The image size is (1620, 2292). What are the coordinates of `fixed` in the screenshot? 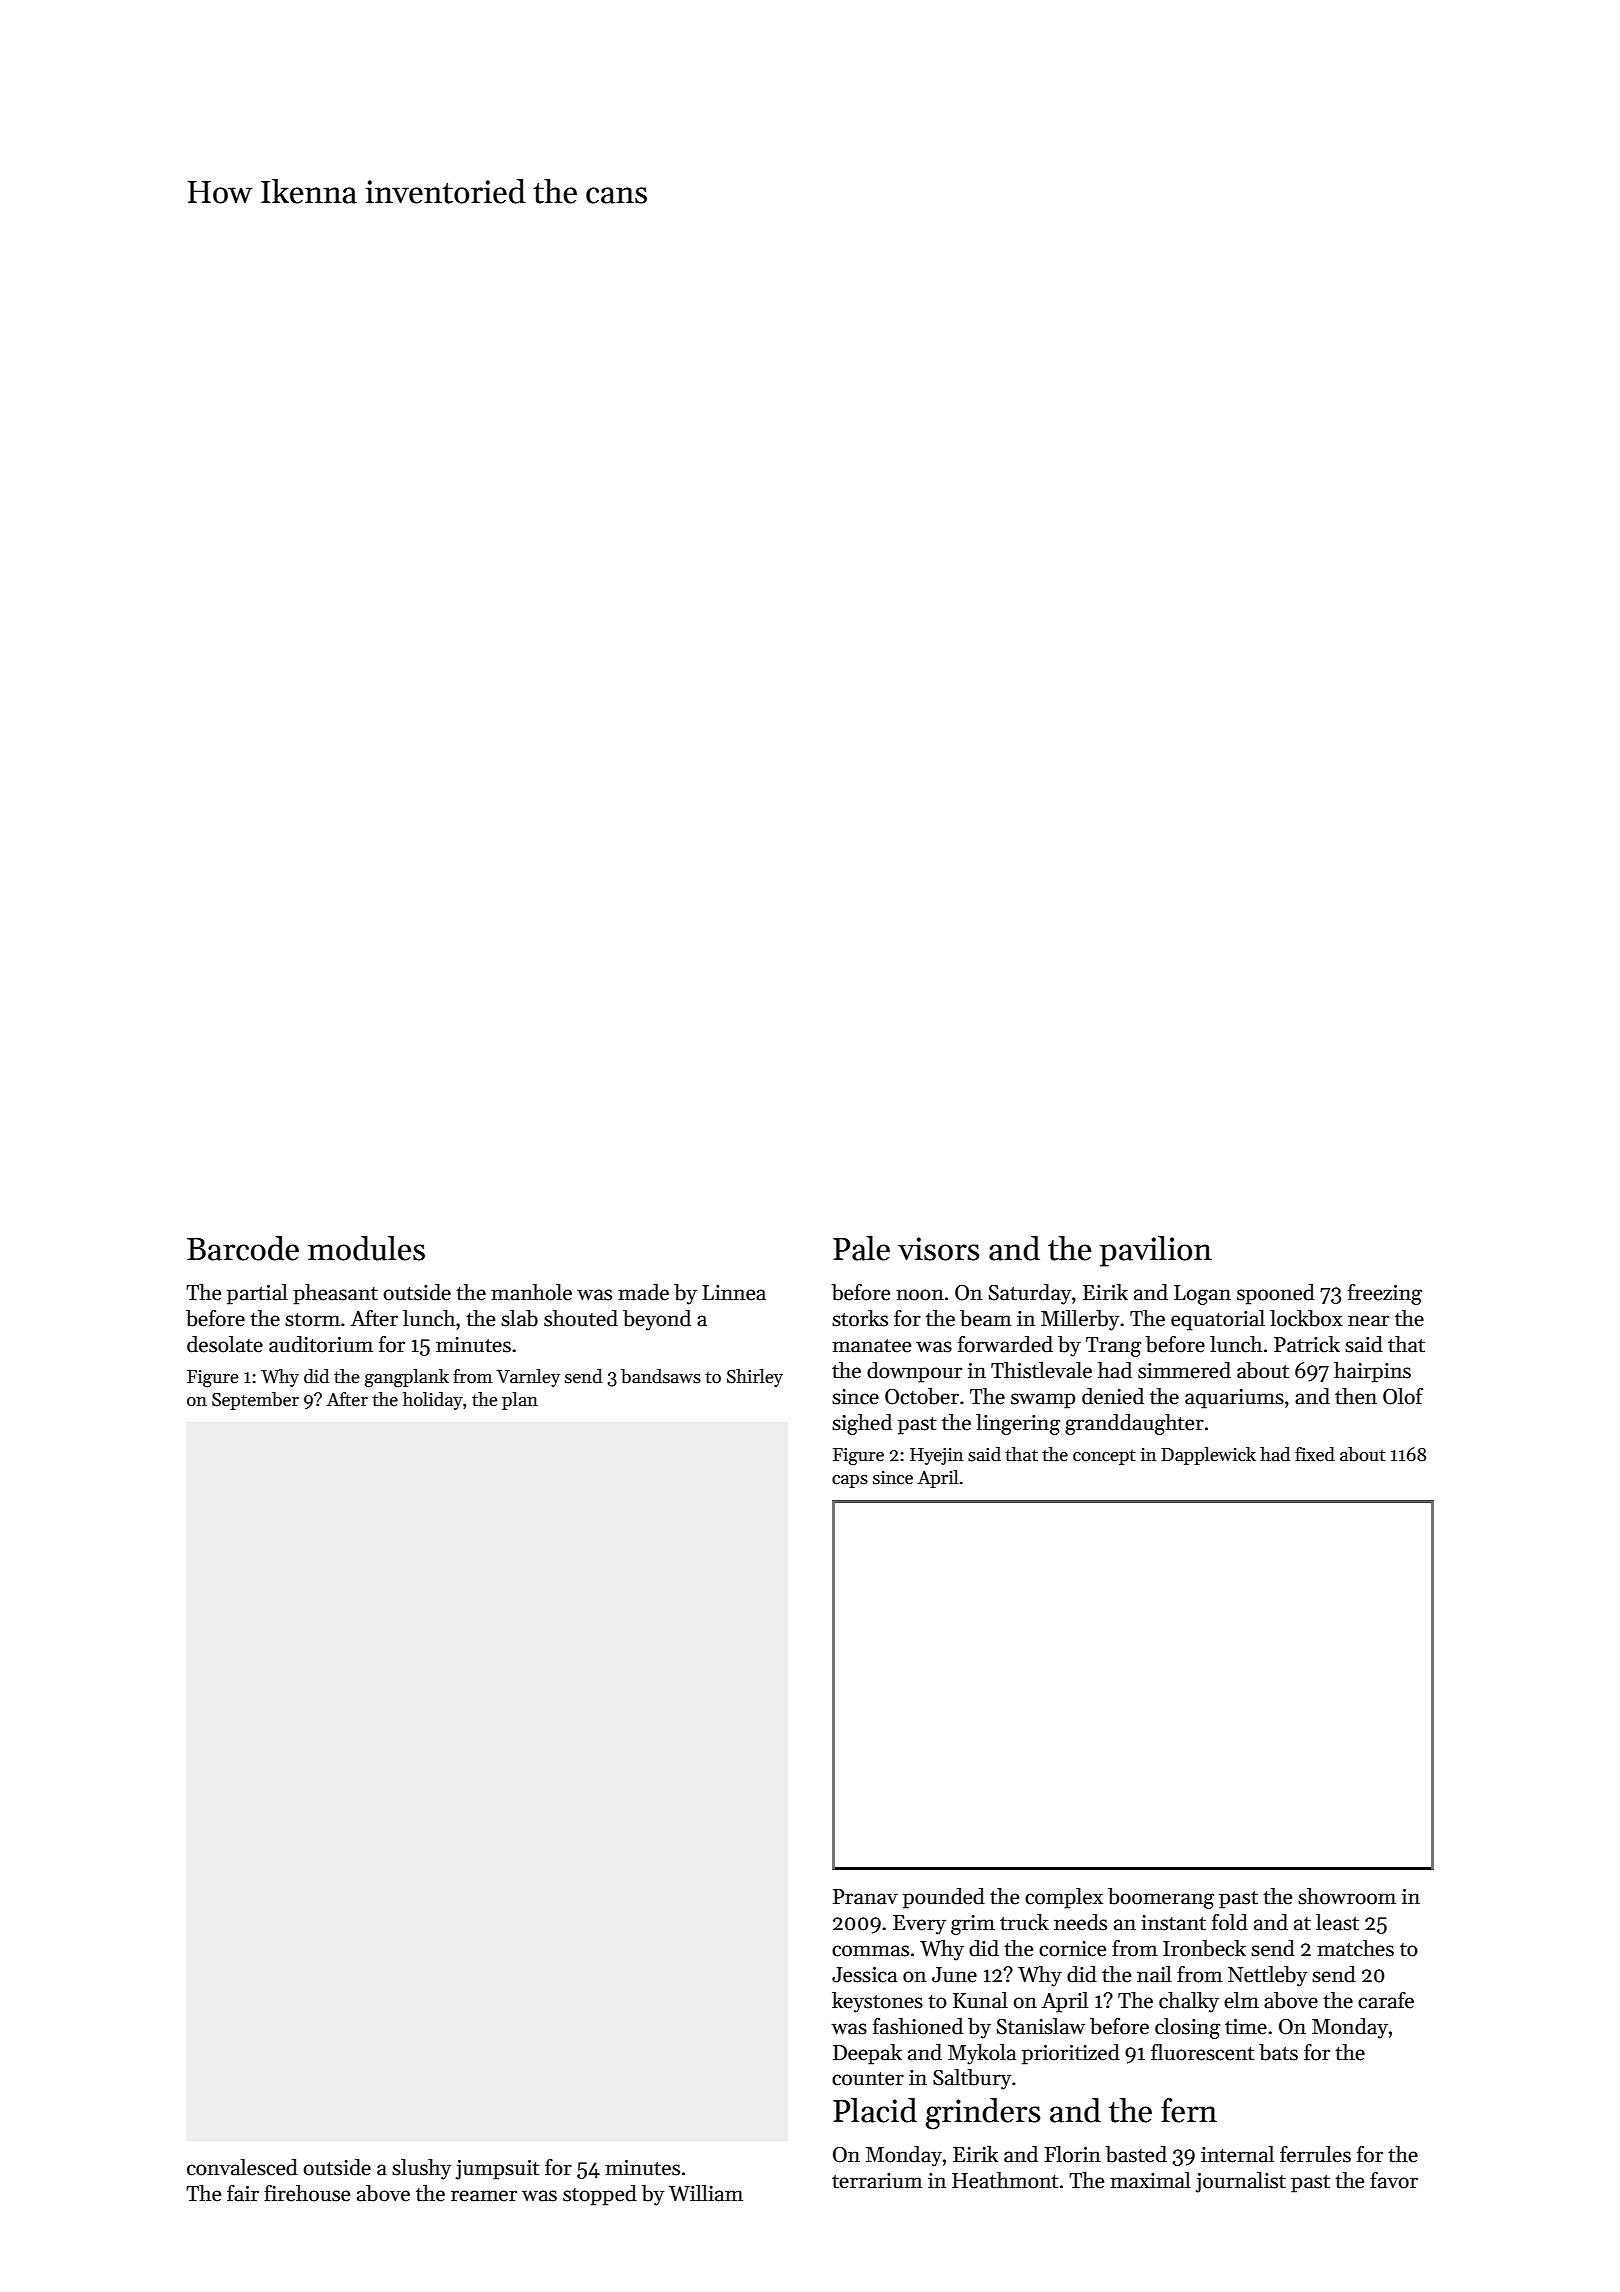 It's located at (1315, 1454).
